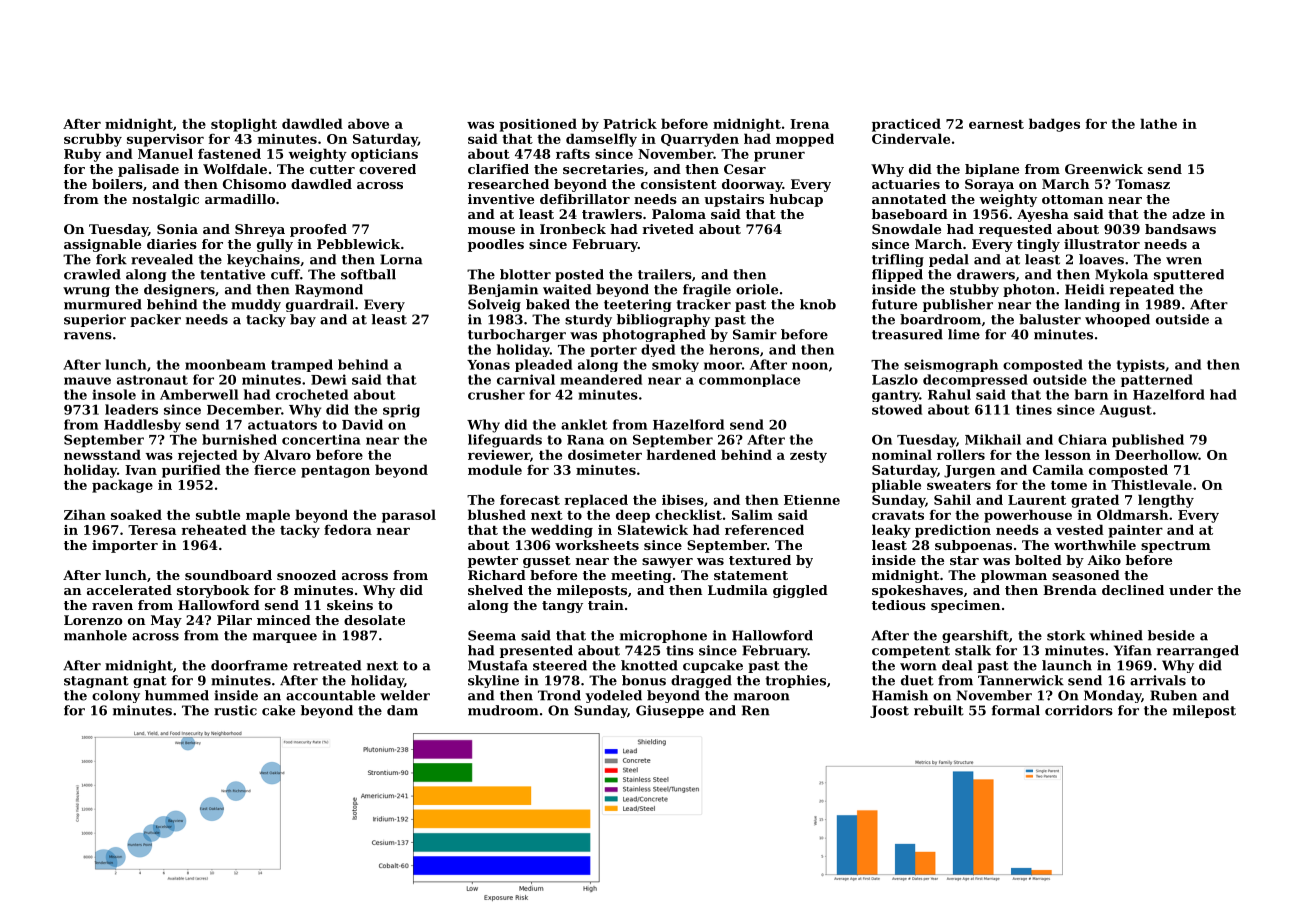 This screenshot has width=1308, height=924. I want to click on crusher, so click(496, 394).
